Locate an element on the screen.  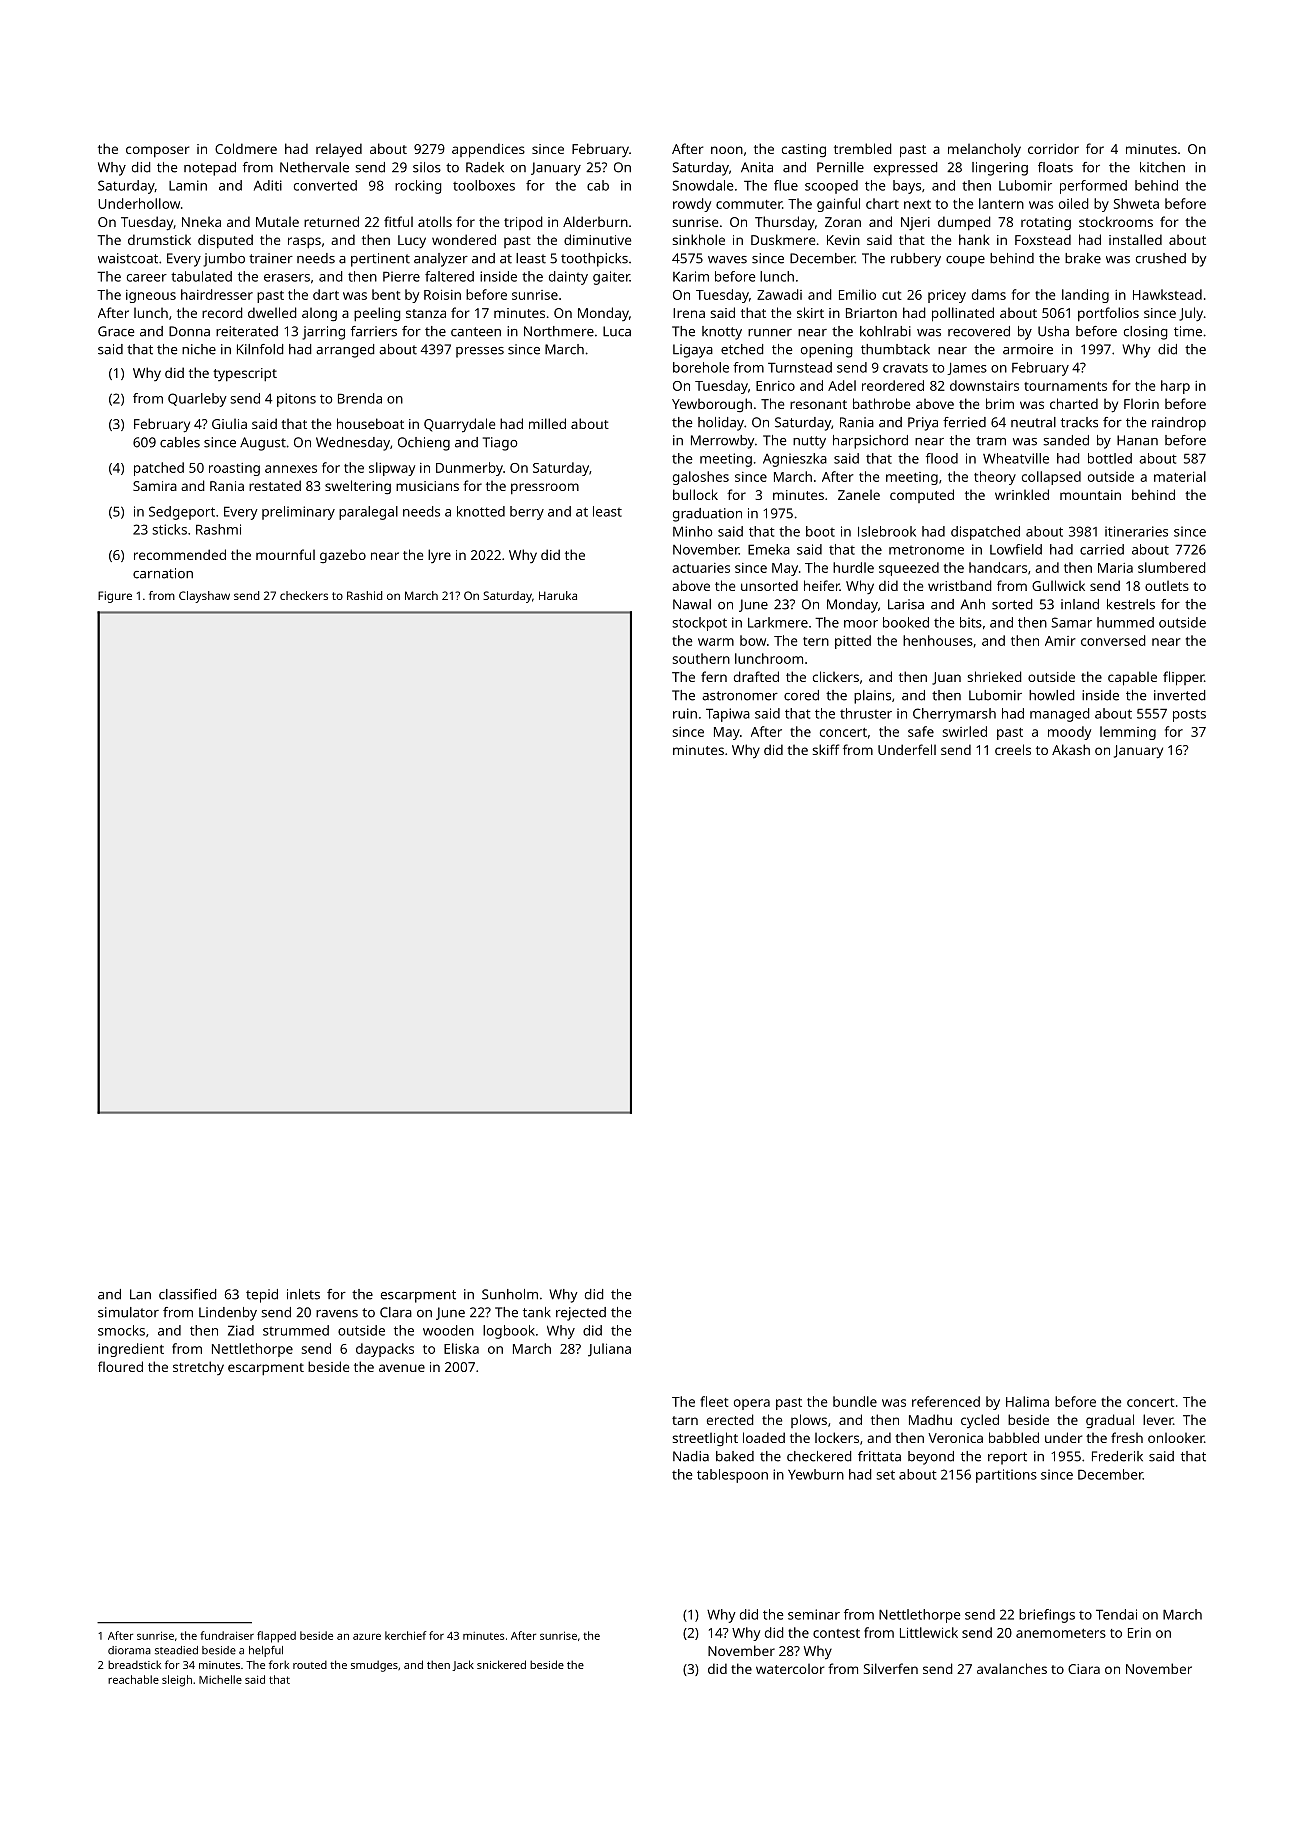
rejected is located at coordinates (581, 1314).
